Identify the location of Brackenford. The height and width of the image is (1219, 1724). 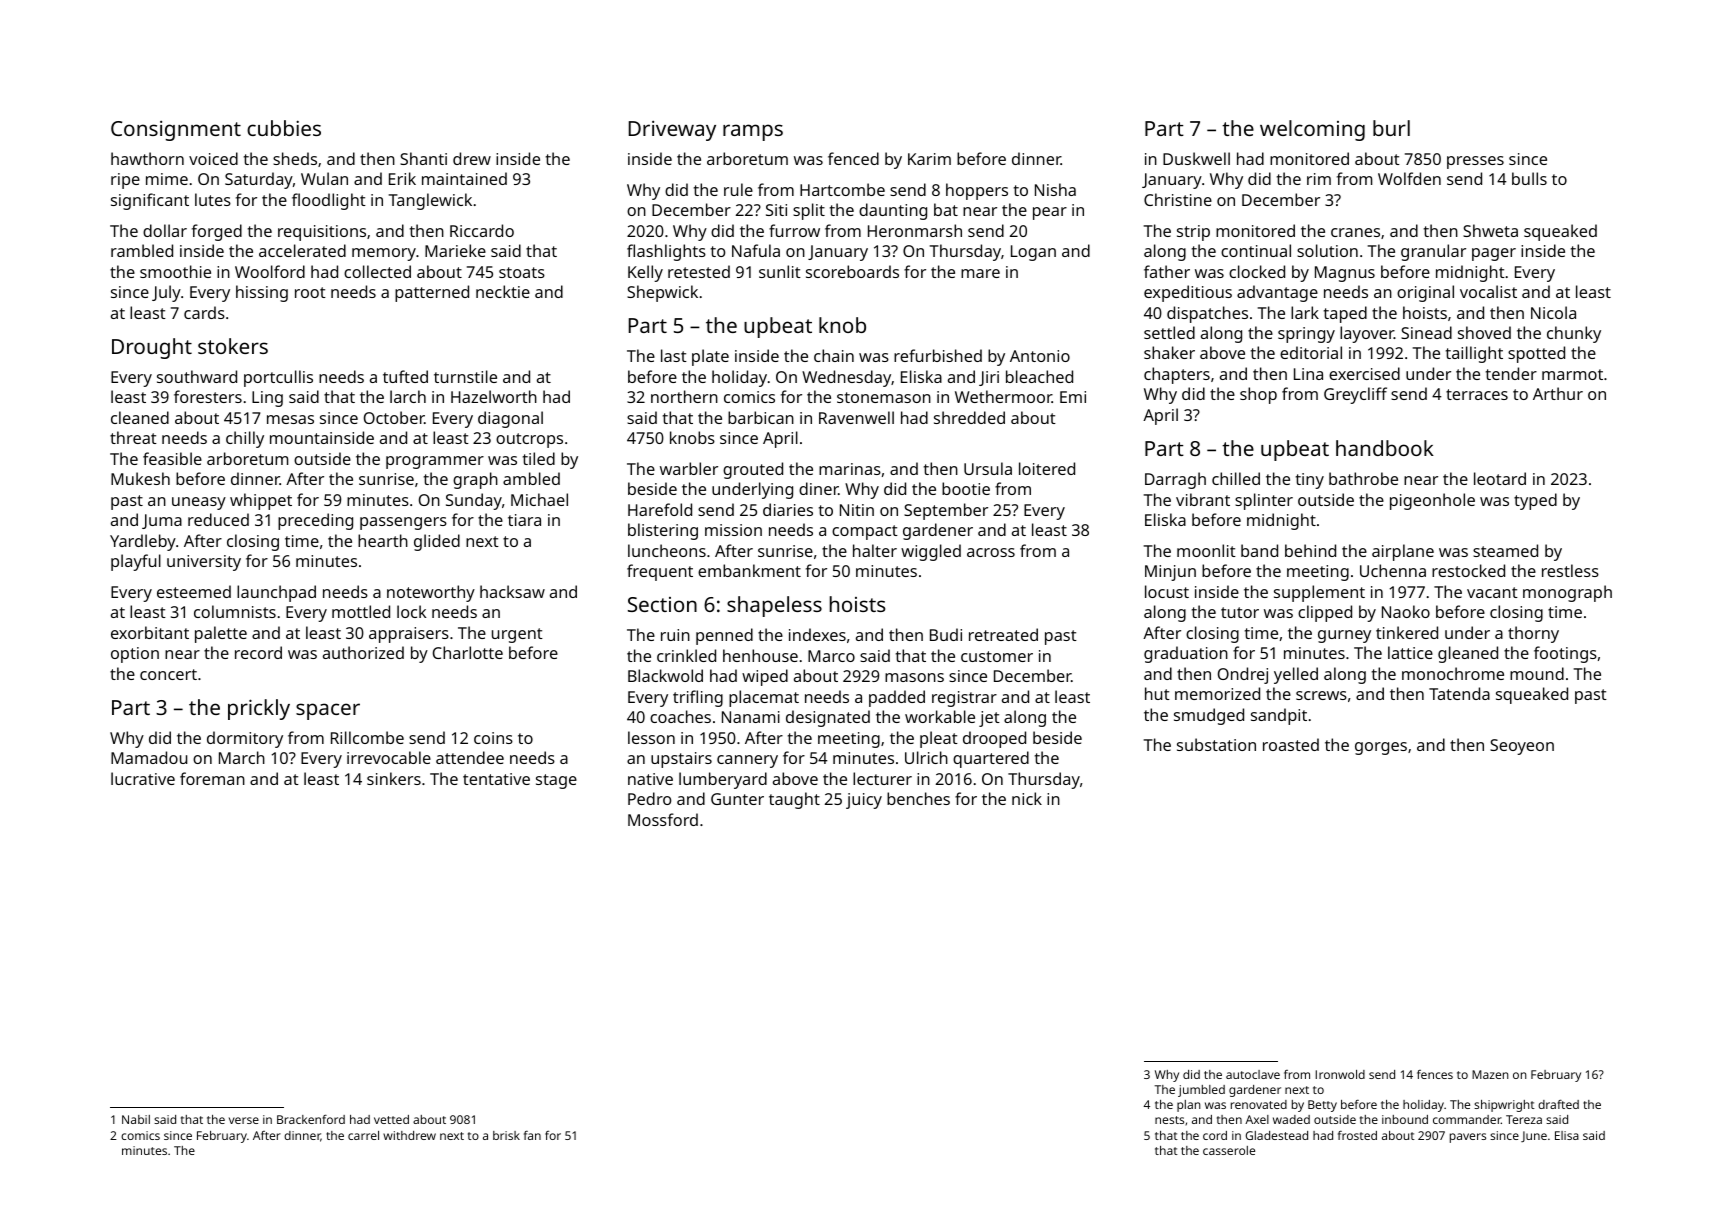
(311, 1119).
